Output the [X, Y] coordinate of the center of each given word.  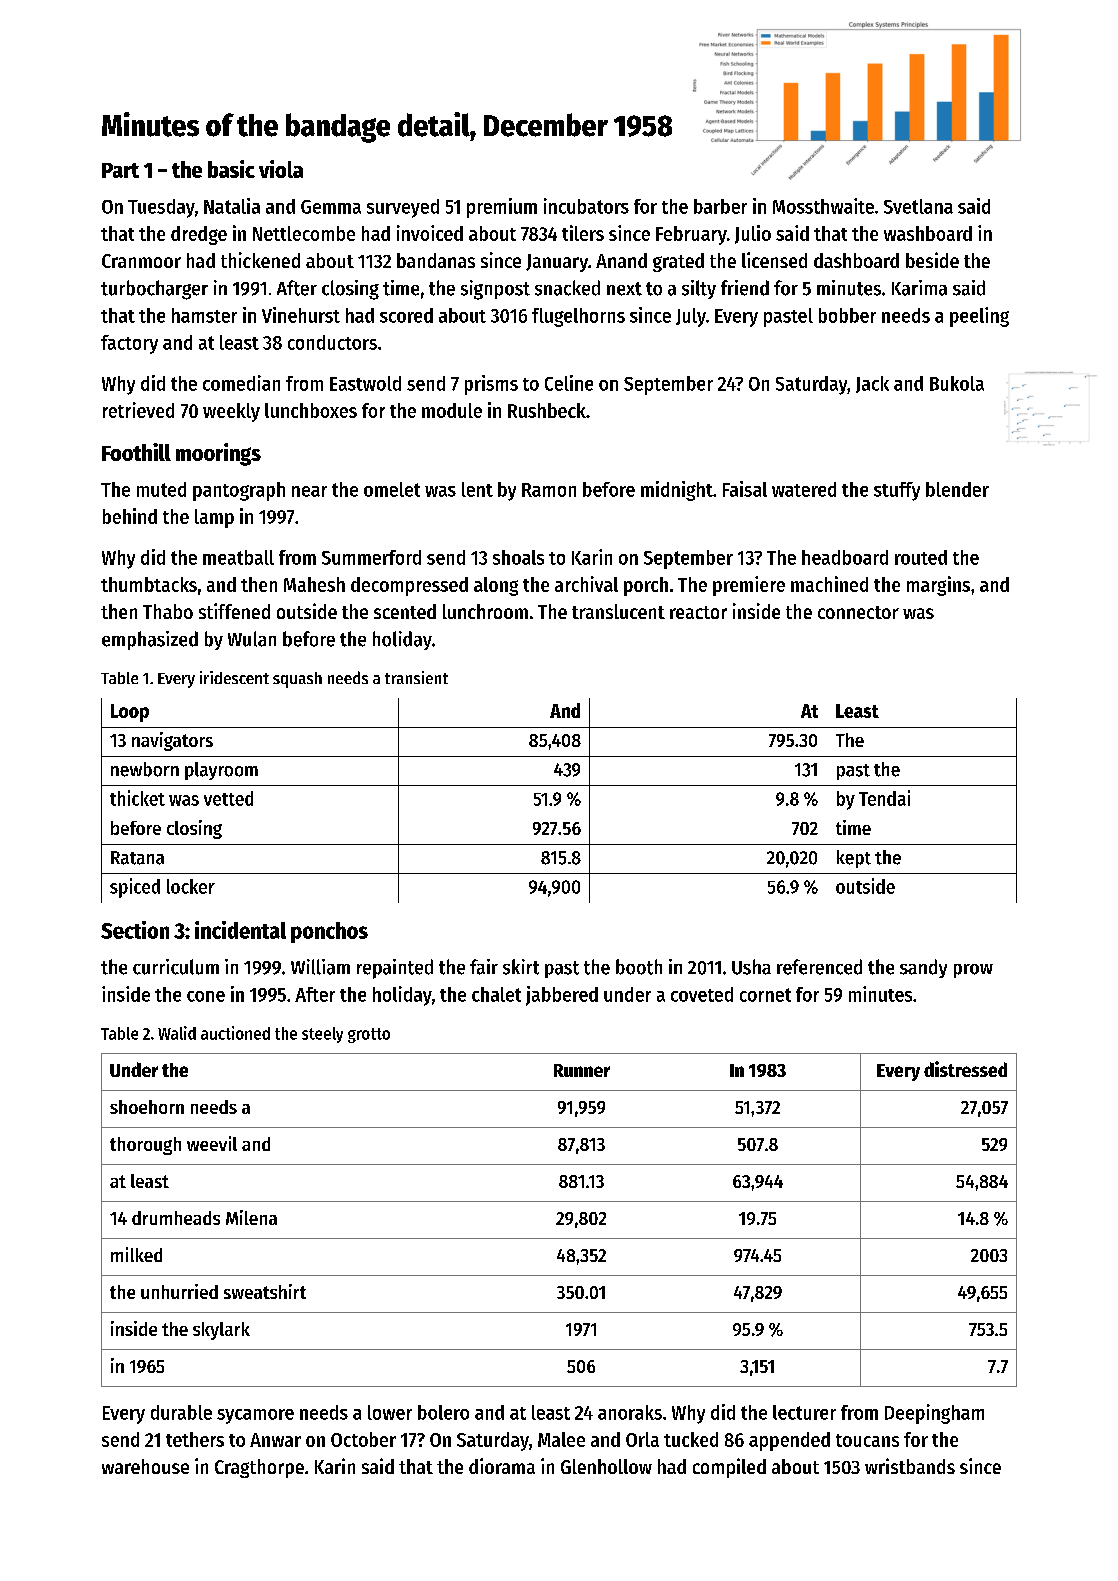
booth [639, 967]
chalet [496, 994]
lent [477, 489]
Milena [251, 1217]
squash [297, 680]
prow [973, 971]
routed [921, 557]
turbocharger [154, 290]
